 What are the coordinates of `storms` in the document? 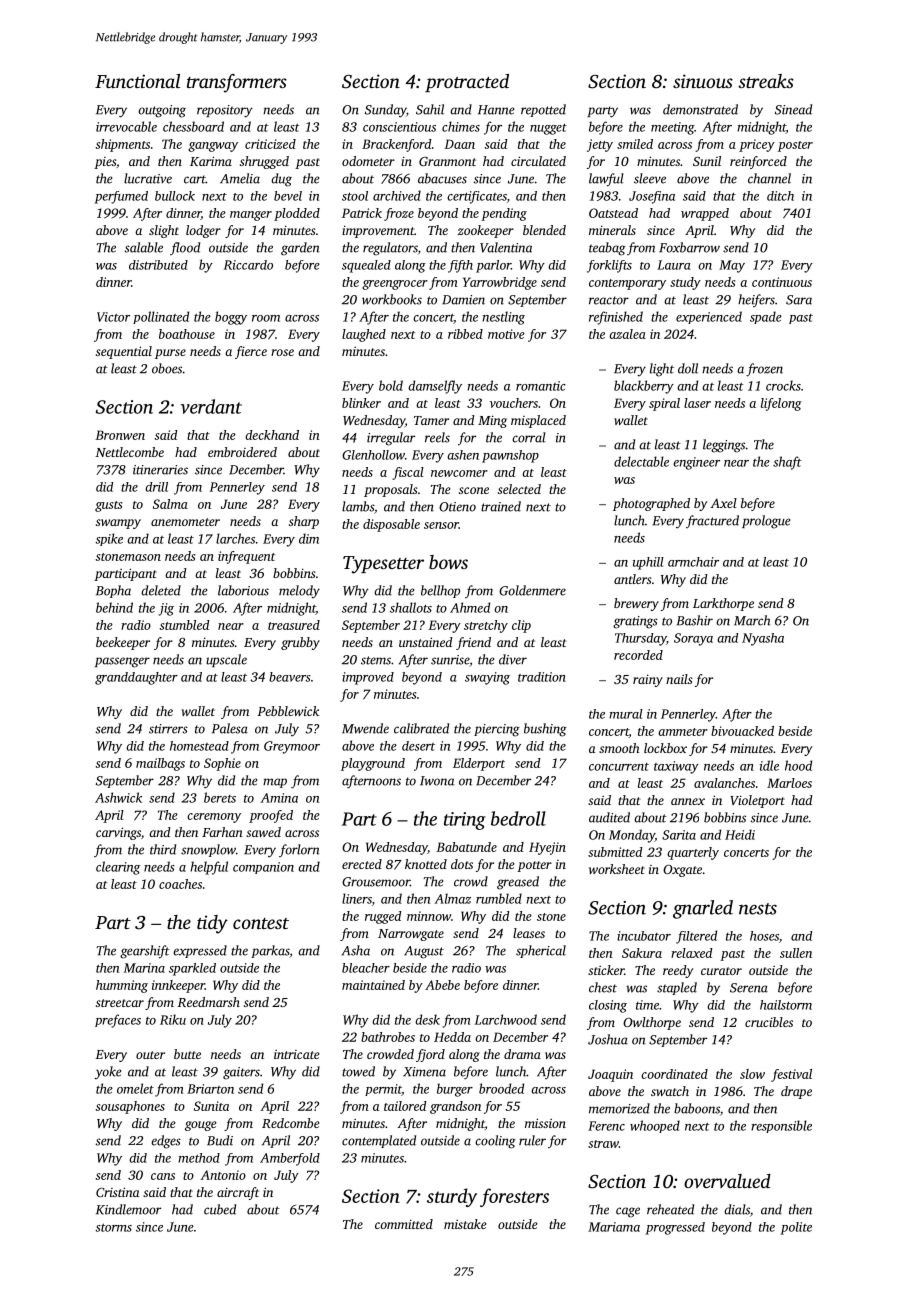 It's located at (113, 1227).
